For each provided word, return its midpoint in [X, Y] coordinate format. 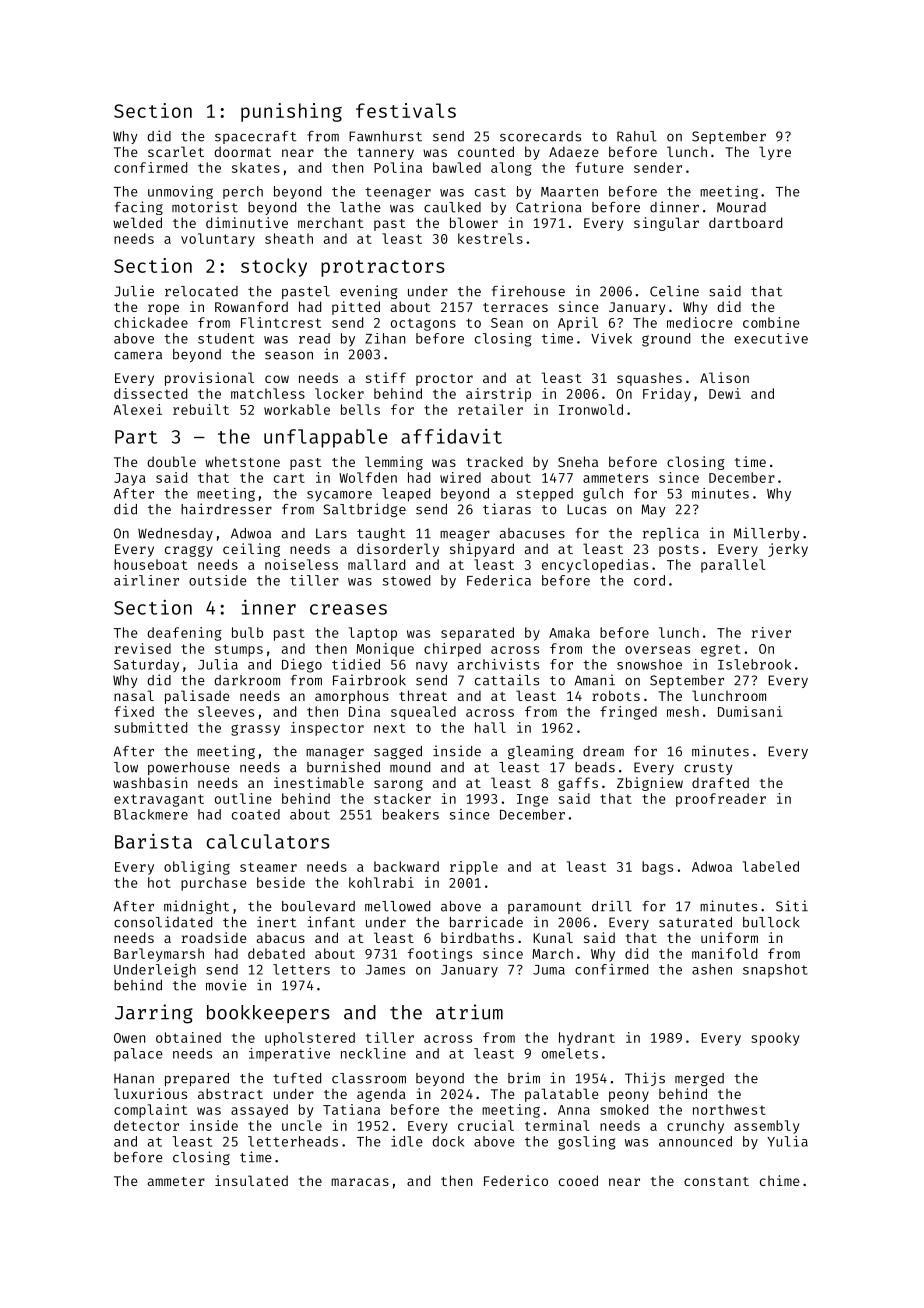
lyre [775, 153]
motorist [205, 207]
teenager [398, 193]
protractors [383, 268]
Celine [674, 291]
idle [407, 1141]
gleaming [540, 752]
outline [243, 798]
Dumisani [750, 711]
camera [138, 356]
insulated [251, 1180]
